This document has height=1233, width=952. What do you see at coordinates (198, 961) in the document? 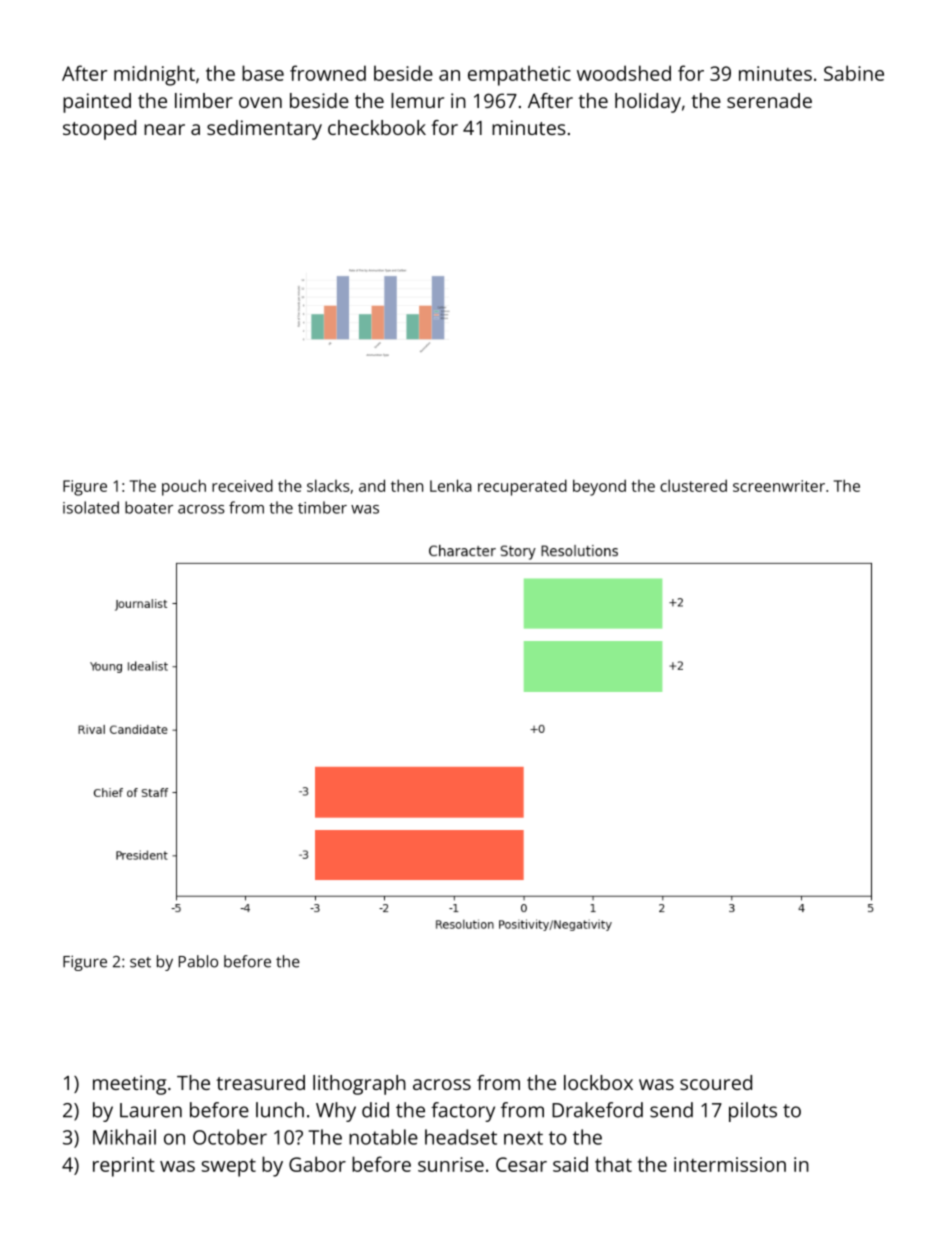
I see `Pablo` at bounding box center [198, 961].
